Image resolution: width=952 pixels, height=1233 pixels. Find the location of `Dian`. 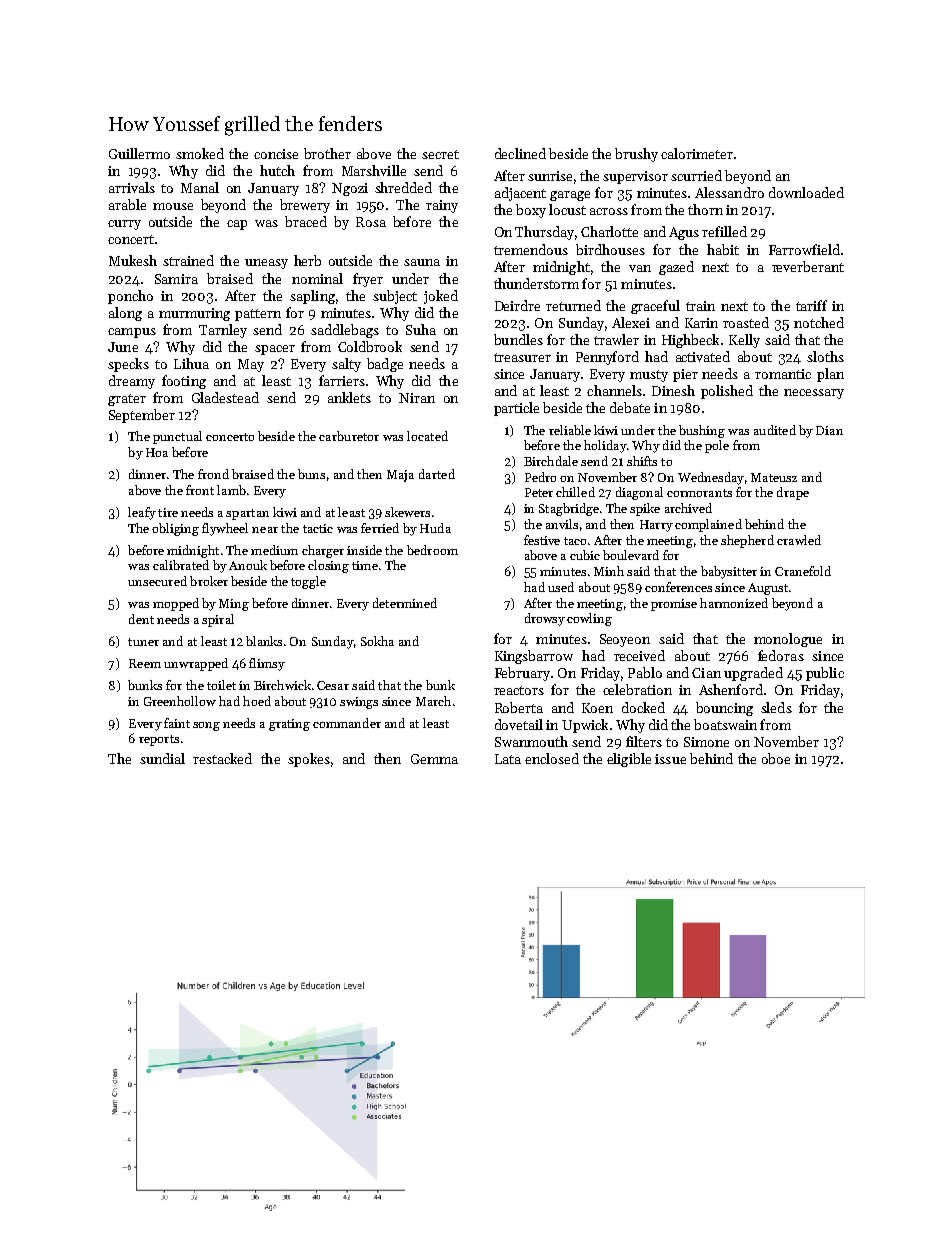

Dian is located at coordinates (829, 430).
